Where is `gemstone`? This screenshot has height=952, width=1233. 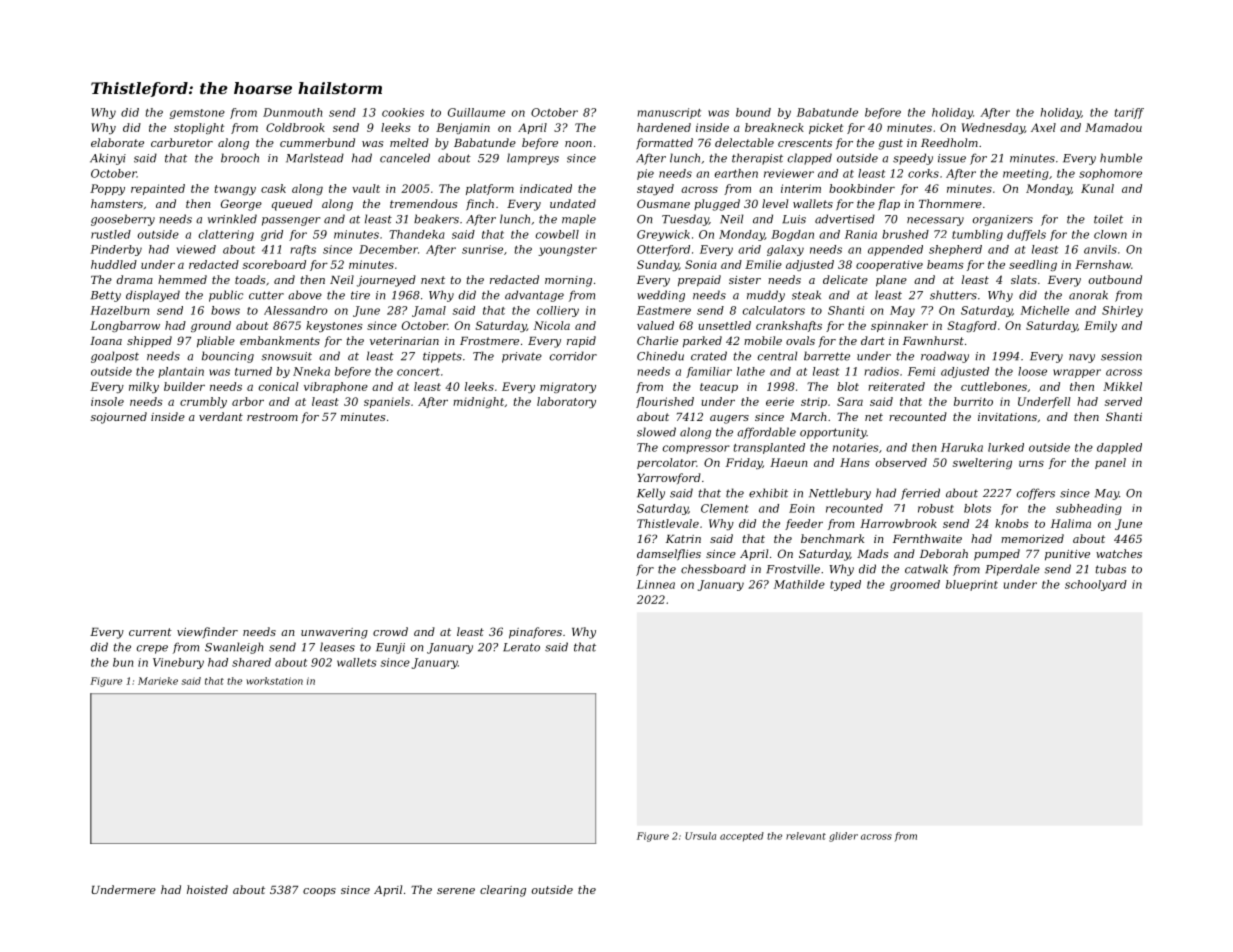 gemstone is located at coordinates (197, 114).
